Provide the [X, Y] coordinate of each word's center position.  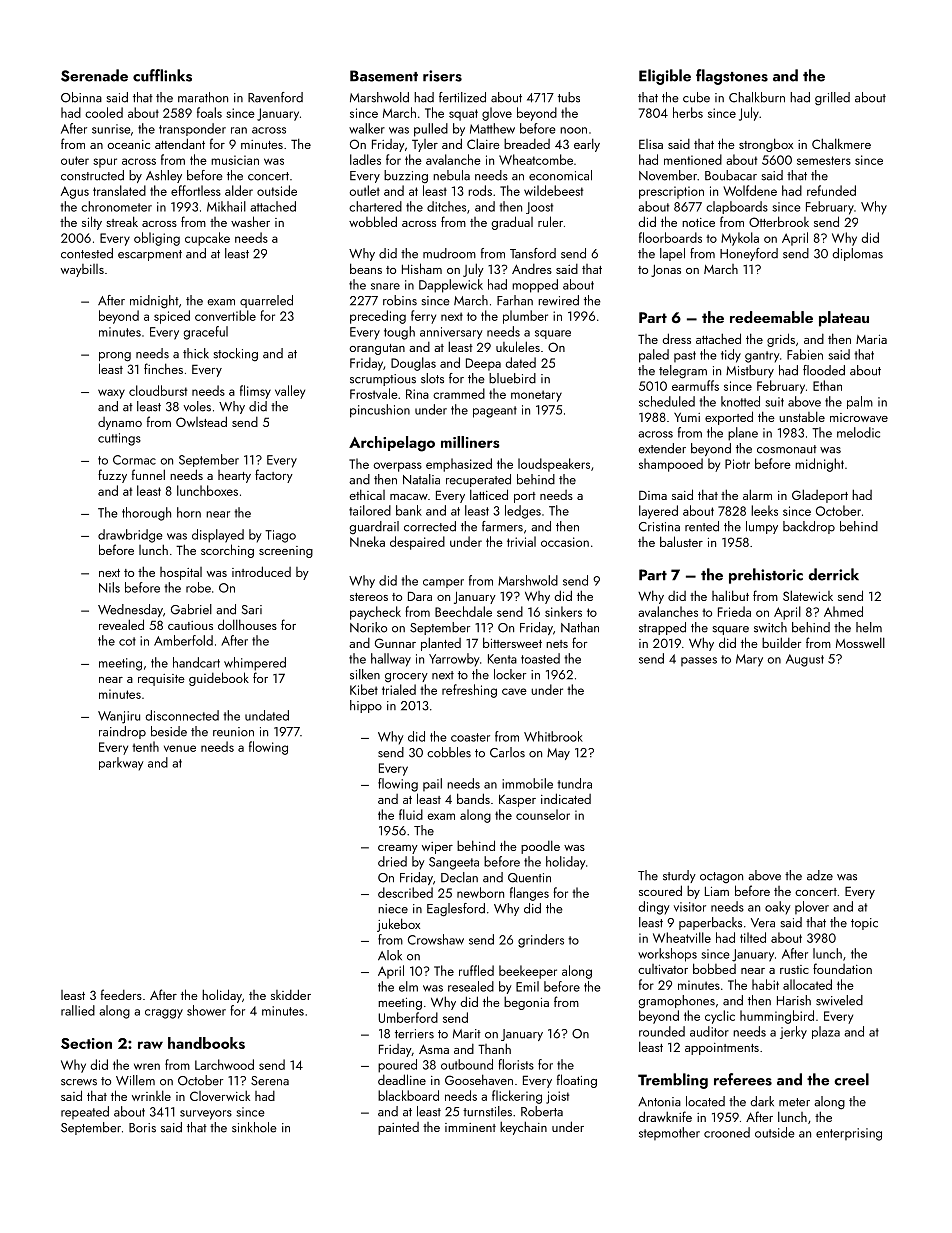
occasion [565, 542]
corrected [430, 526]
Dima [653, 495]
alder [239, 190]
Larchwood [224, 1064]
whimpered [255, 664]
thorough [146, 514]
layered [658, 512]
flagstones [732, 77]
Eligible [665, 77]
